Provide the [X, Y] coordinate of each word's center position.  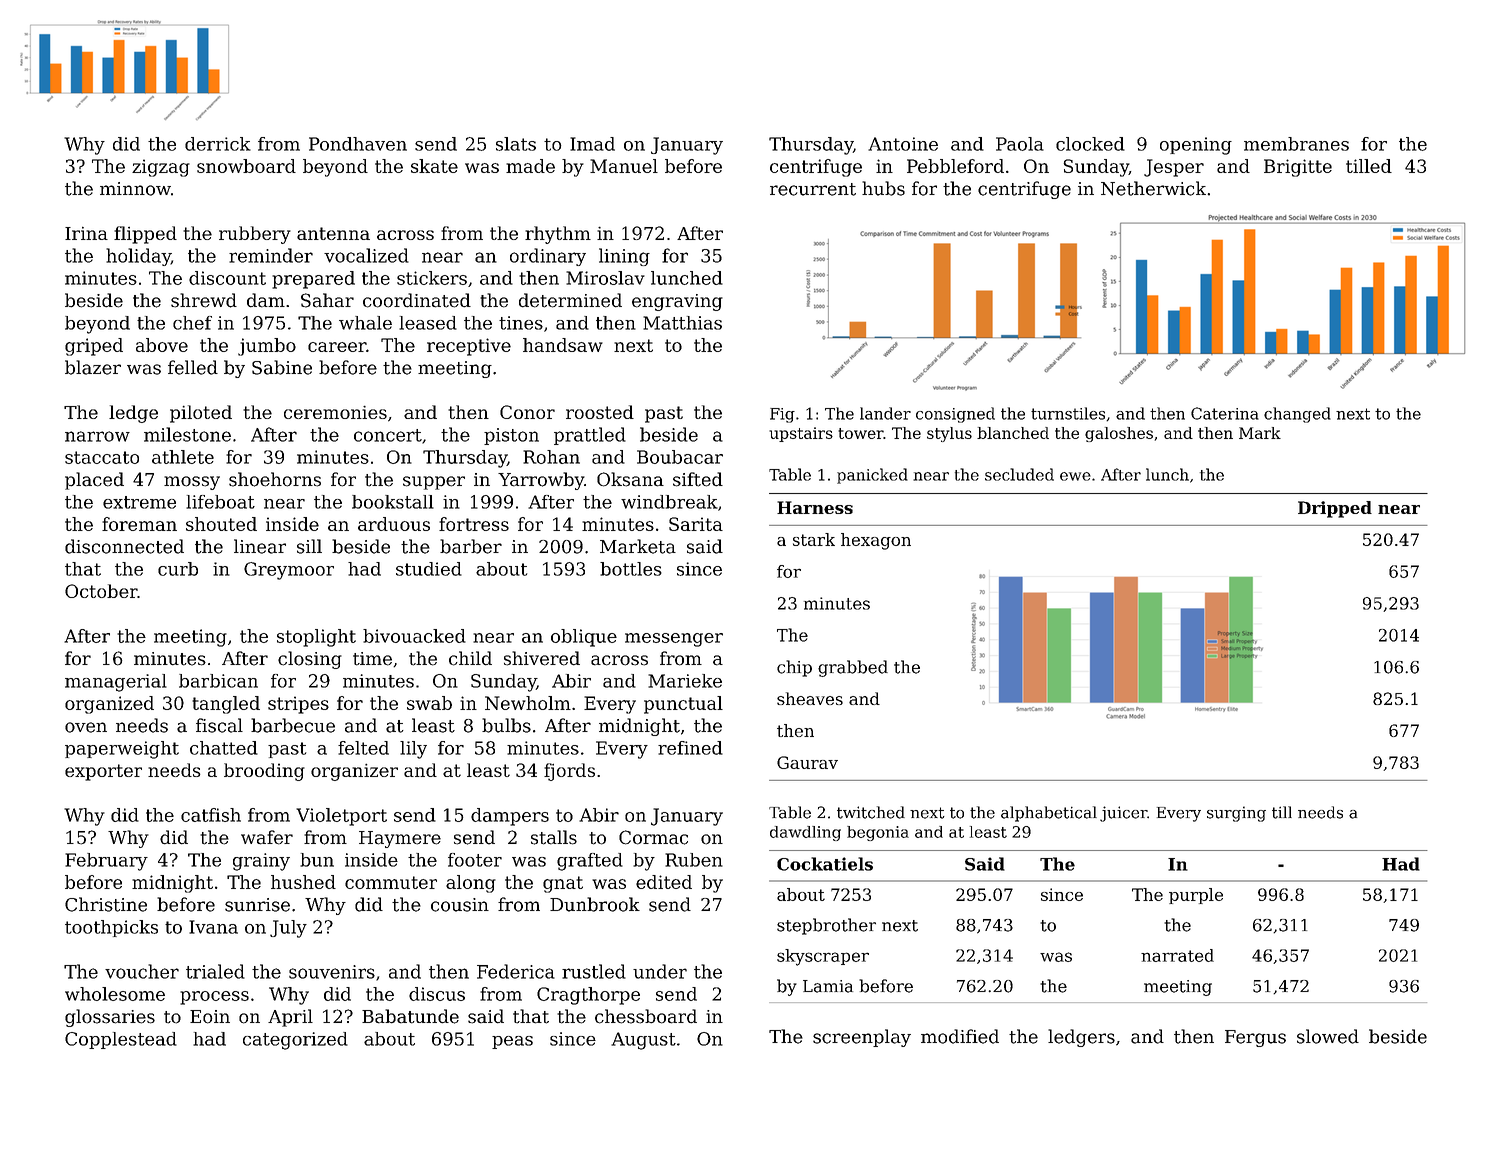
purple [1196, 896]
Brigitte [1298, 168]
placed [94, 481]
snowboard [246, 166]
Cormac [653, 837]
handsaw [563, 345]
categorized [295, 1041]
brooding [264, 772]
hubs [883, 188]
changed [1297, 415]
